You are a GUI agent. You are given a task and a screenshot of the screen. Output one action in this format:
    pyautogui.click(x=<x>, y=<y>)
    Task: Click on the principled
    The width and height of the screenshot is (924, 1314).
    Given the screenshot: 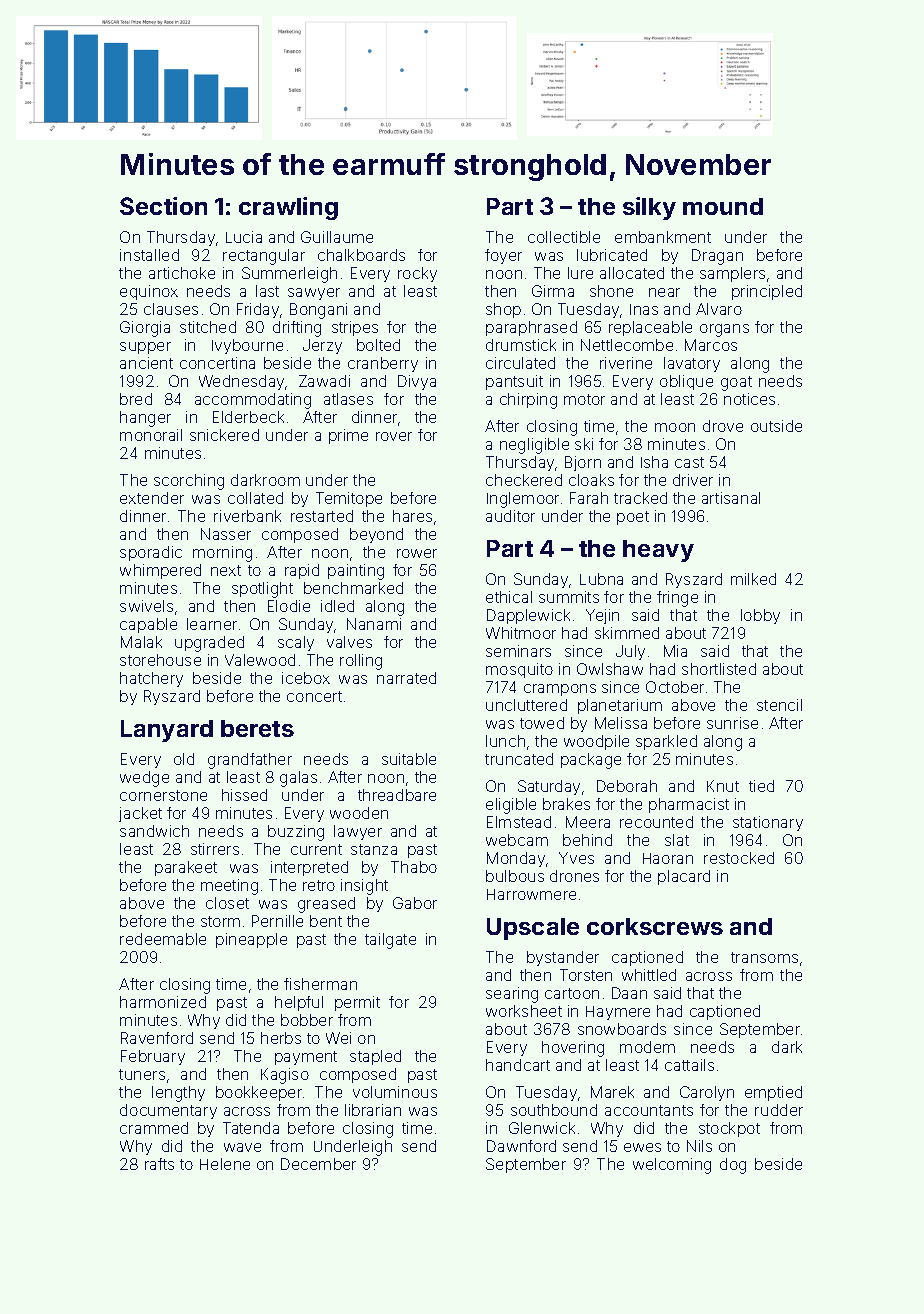 What is the action you would take?
    pyautogui.click(x=767, y=292)
